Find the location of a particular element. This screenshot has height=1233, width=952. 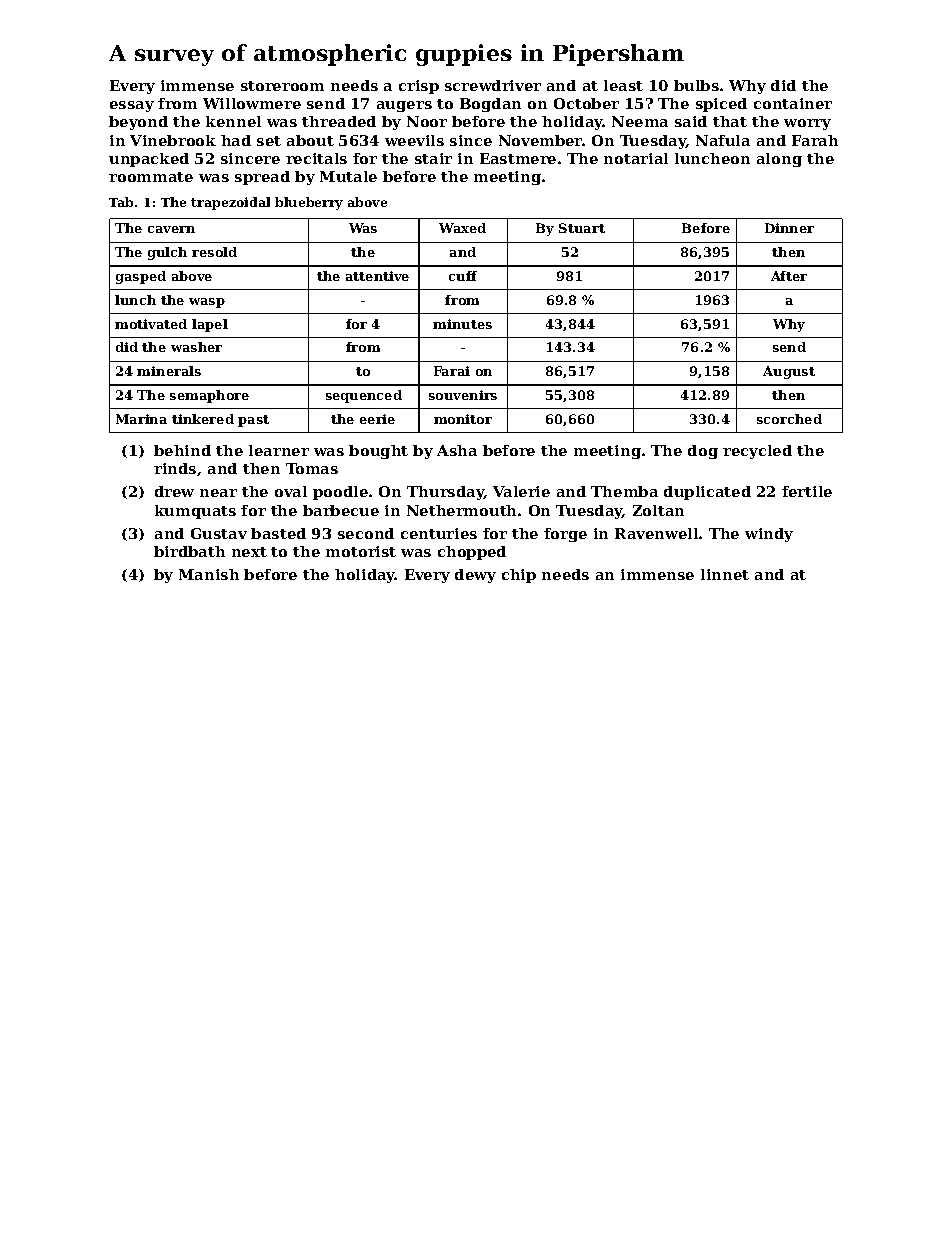

recitals is located at coordinates (316, 158).
